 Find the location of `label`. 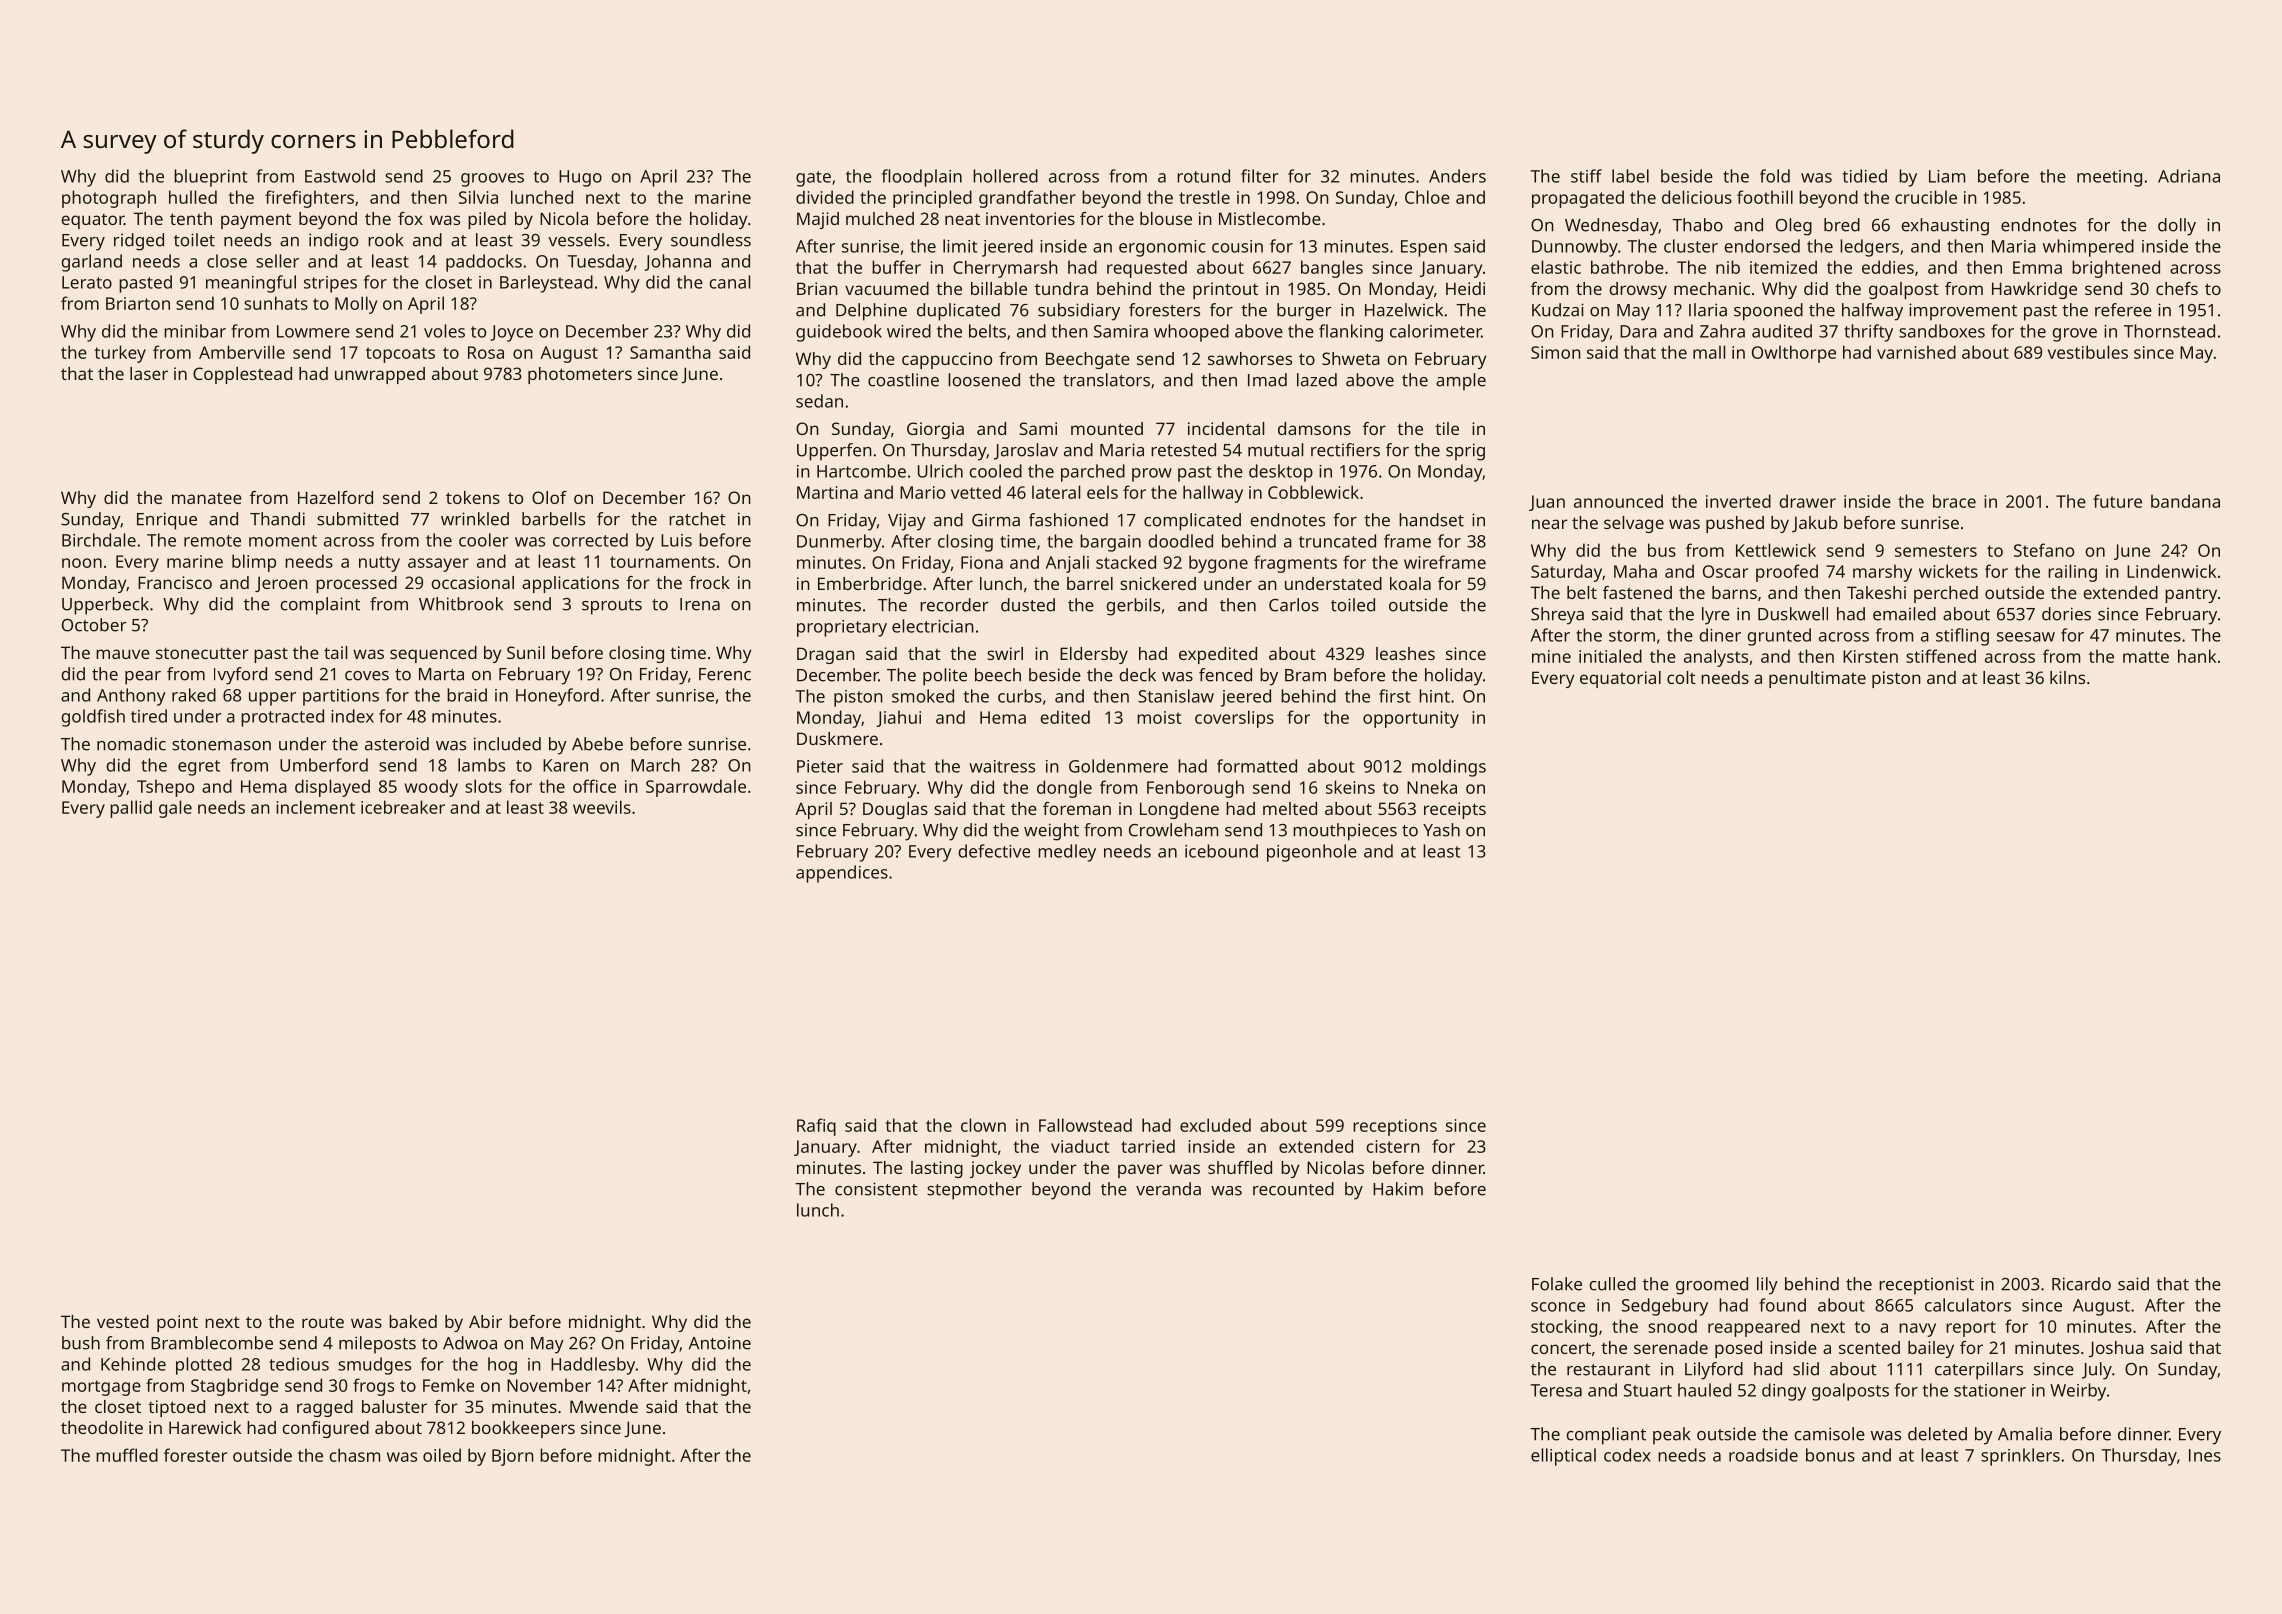

label is located at coordinates (1630, 176).
